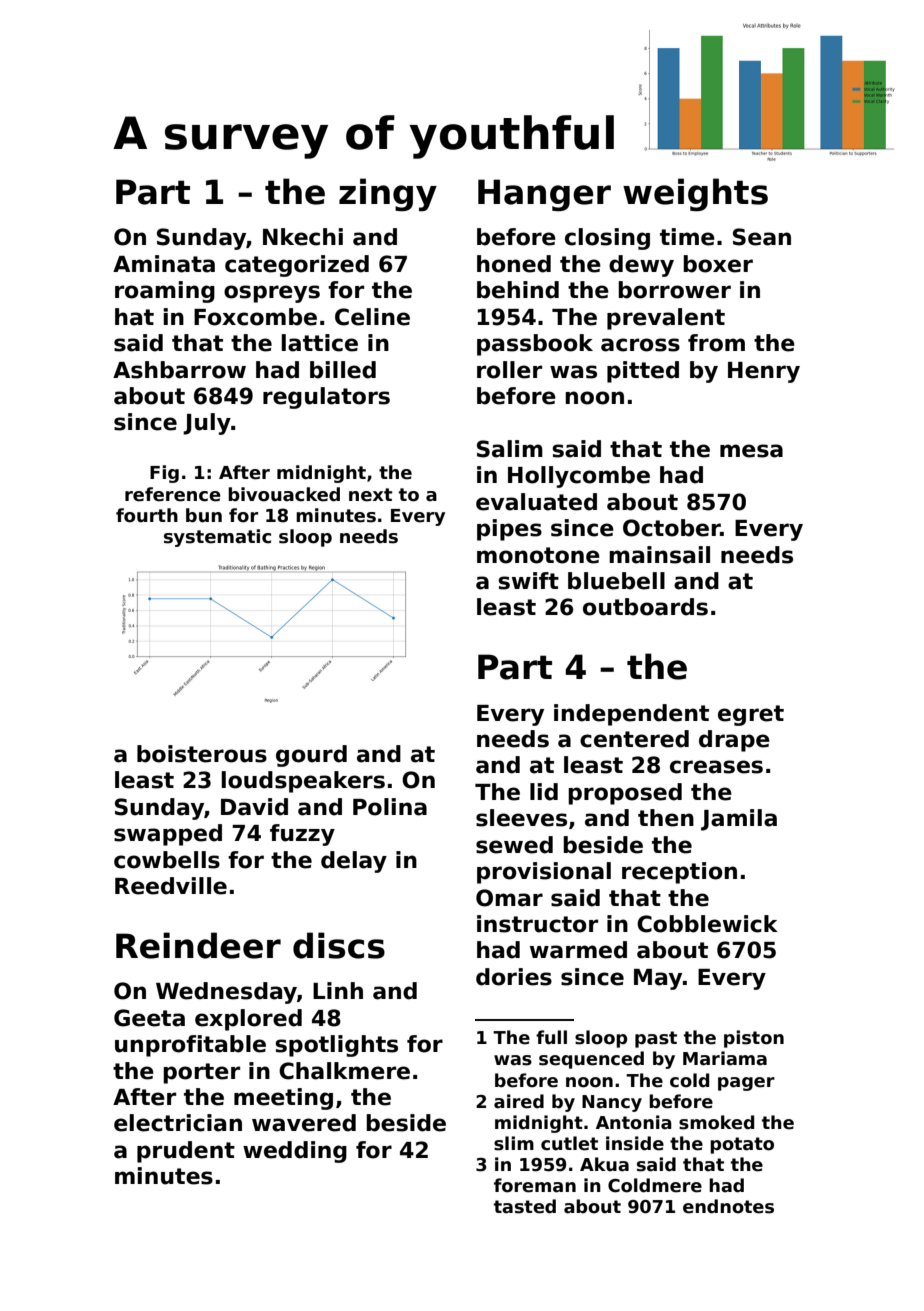 This page has height=1311, width=924. Describe the element at coordinates (338, 990) in the page. I see `Linh` at that location.
